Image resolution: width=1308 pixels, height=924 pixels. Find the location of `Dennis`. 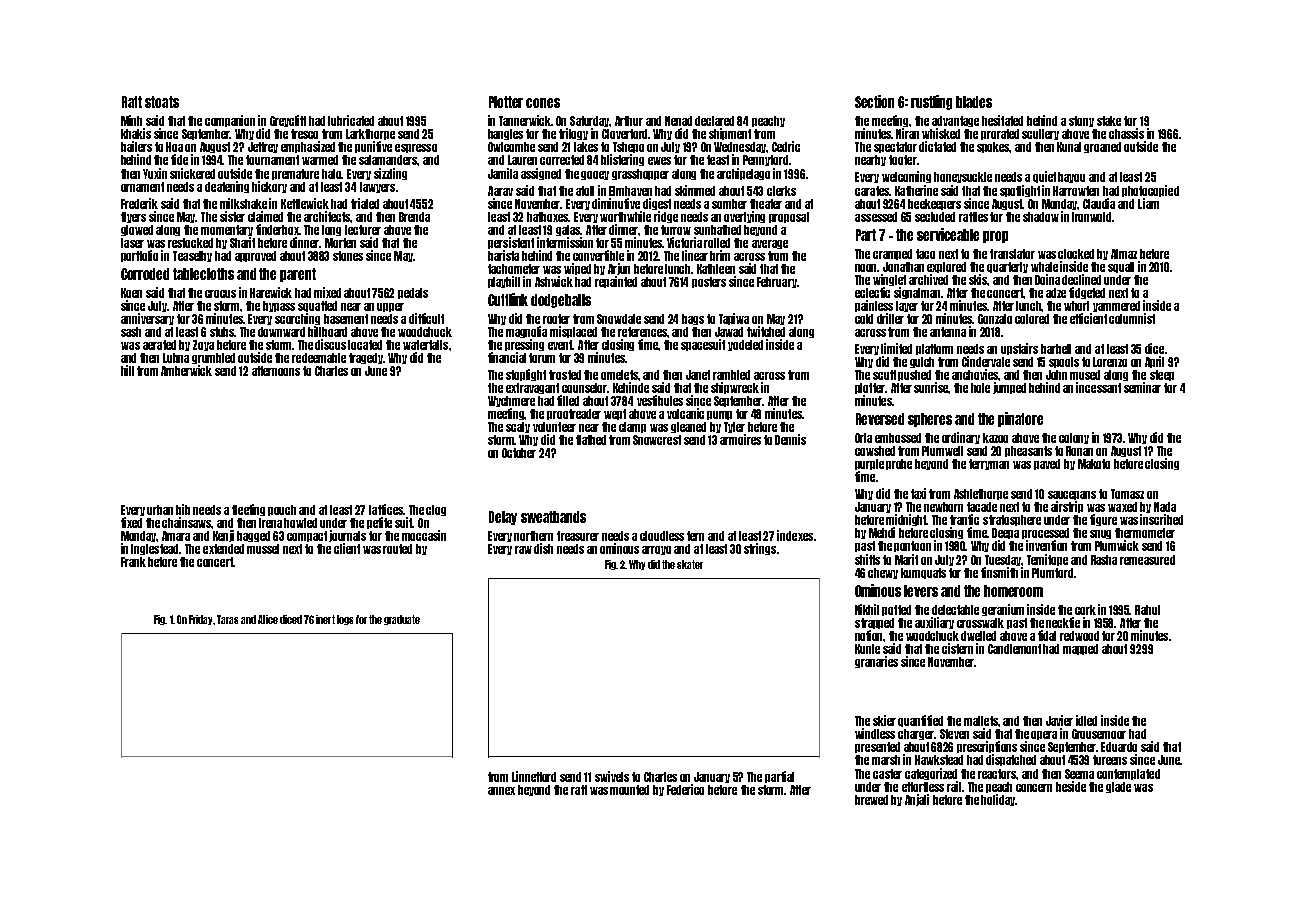

Dennis is located at coordinates (790, 439).
